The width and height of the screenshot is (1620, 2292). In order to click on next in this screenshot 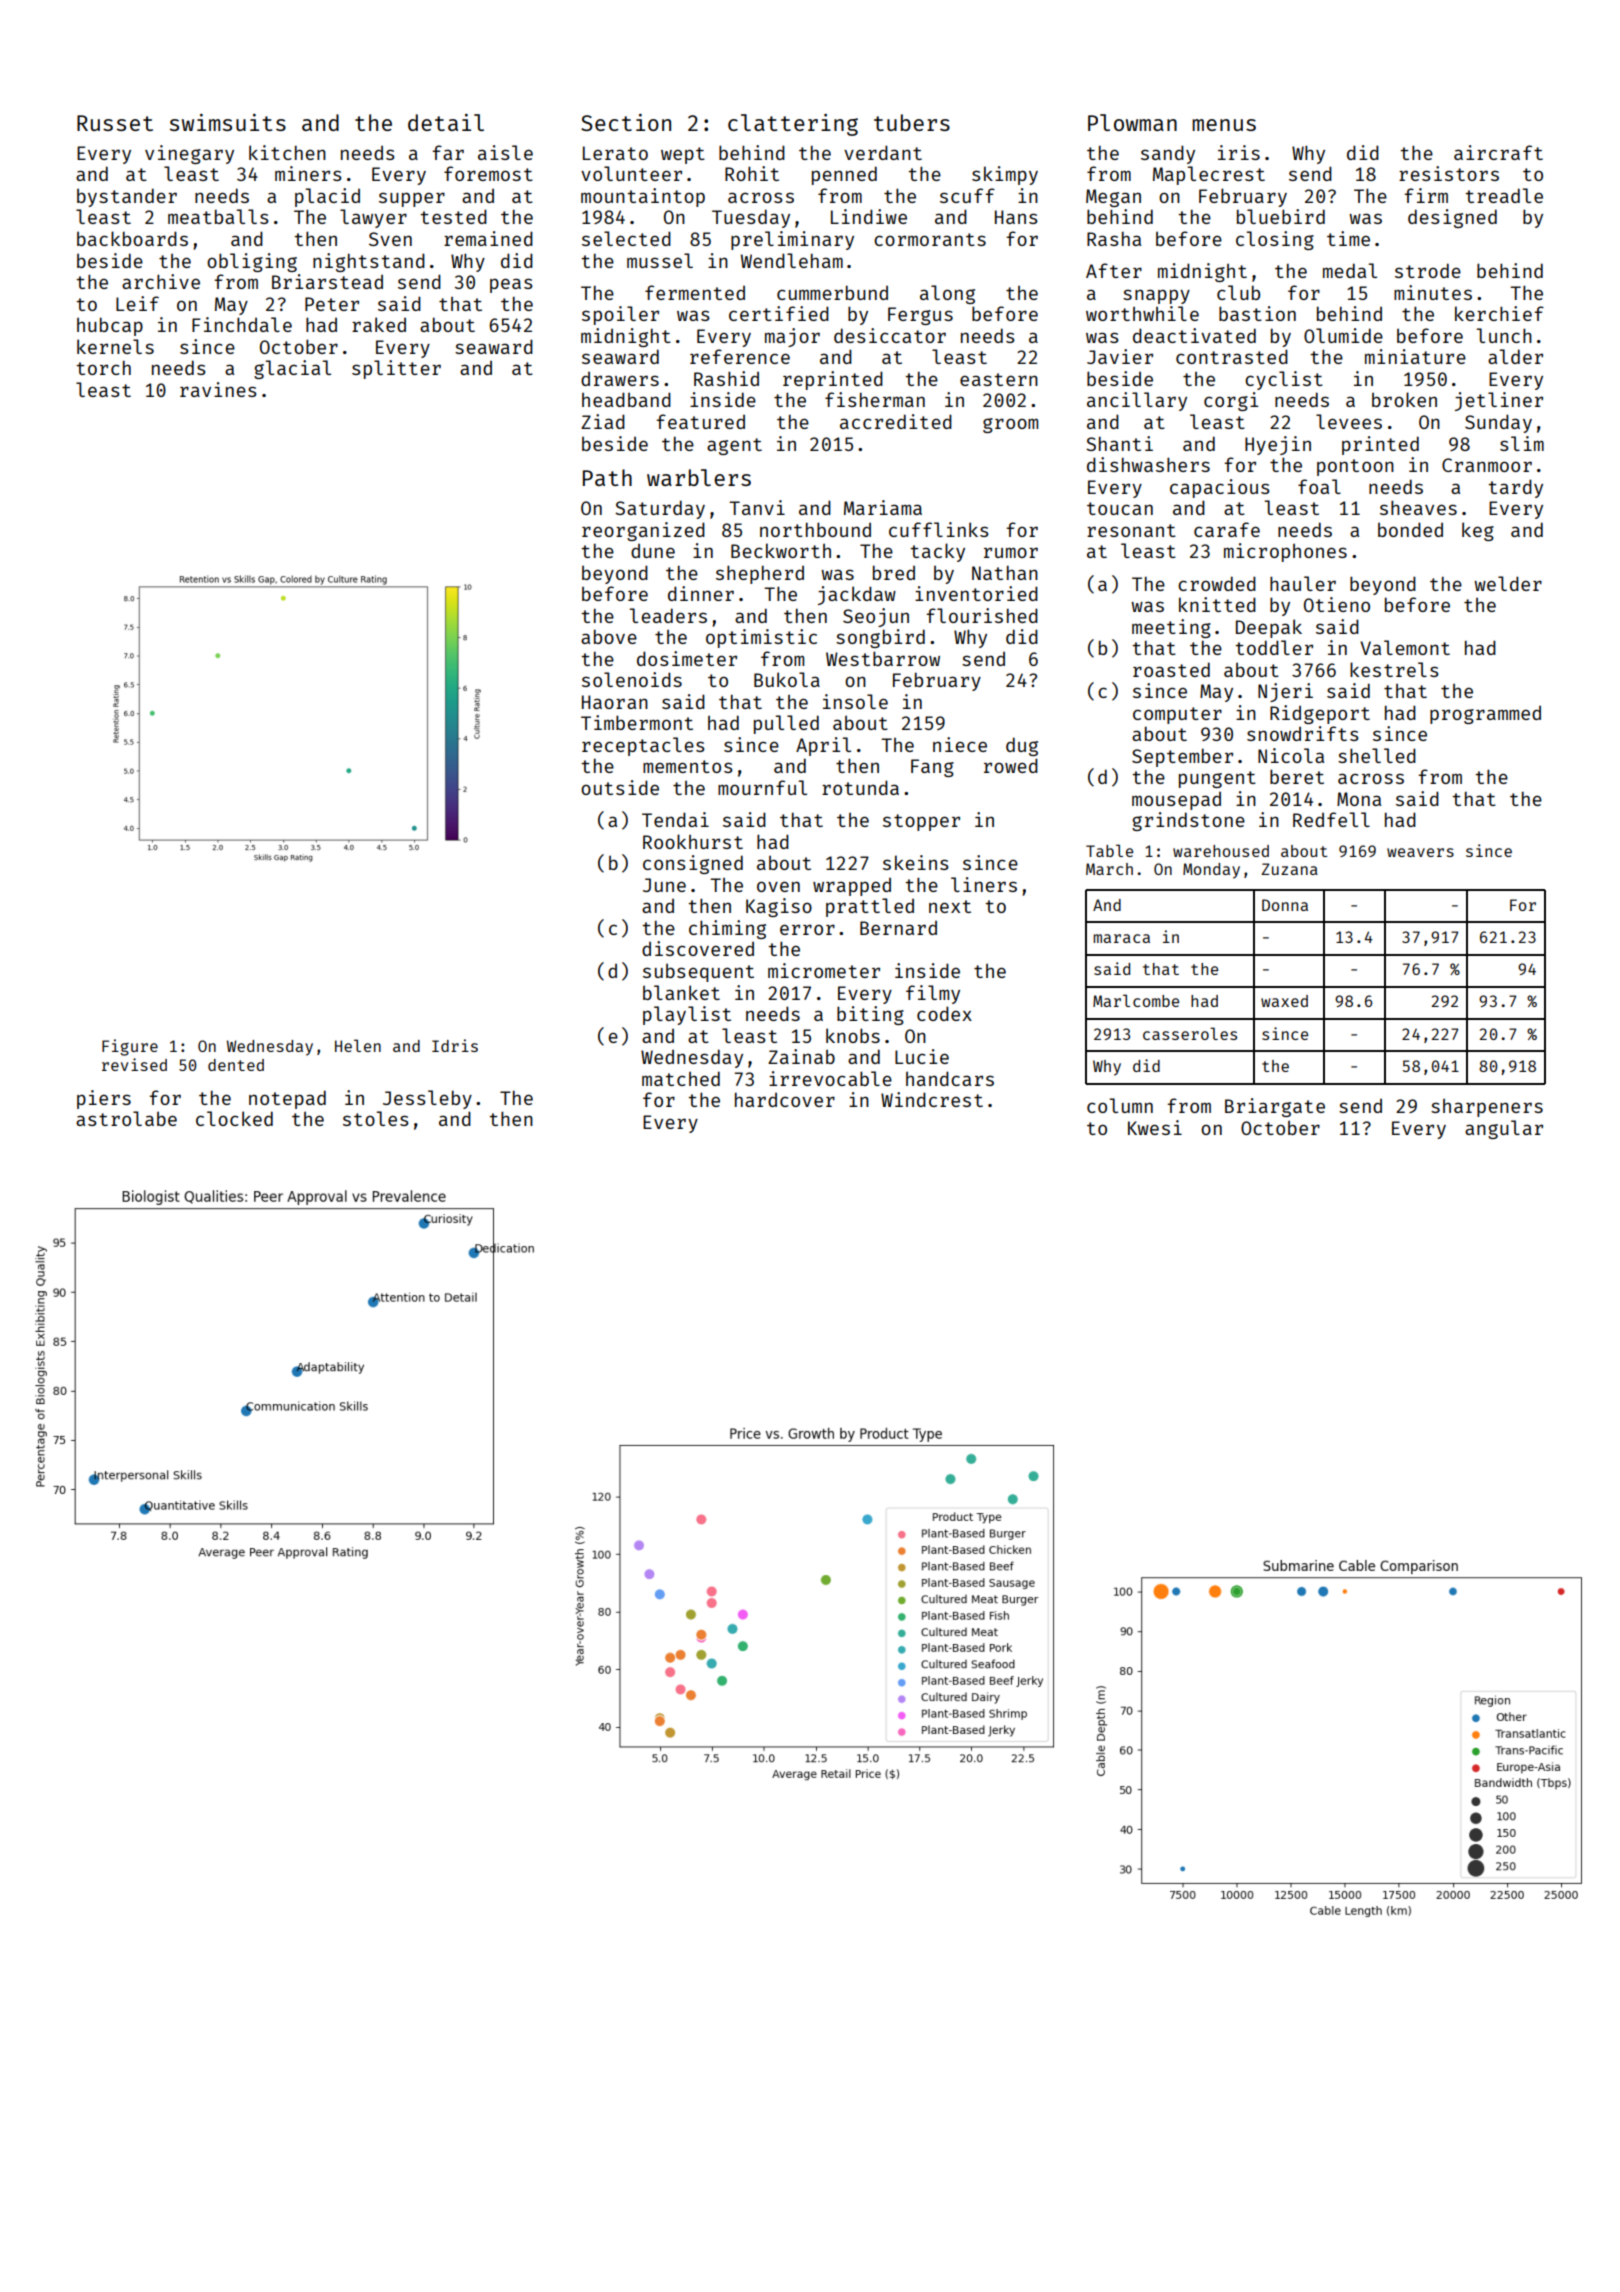, I will do `click(950, 906)`.
